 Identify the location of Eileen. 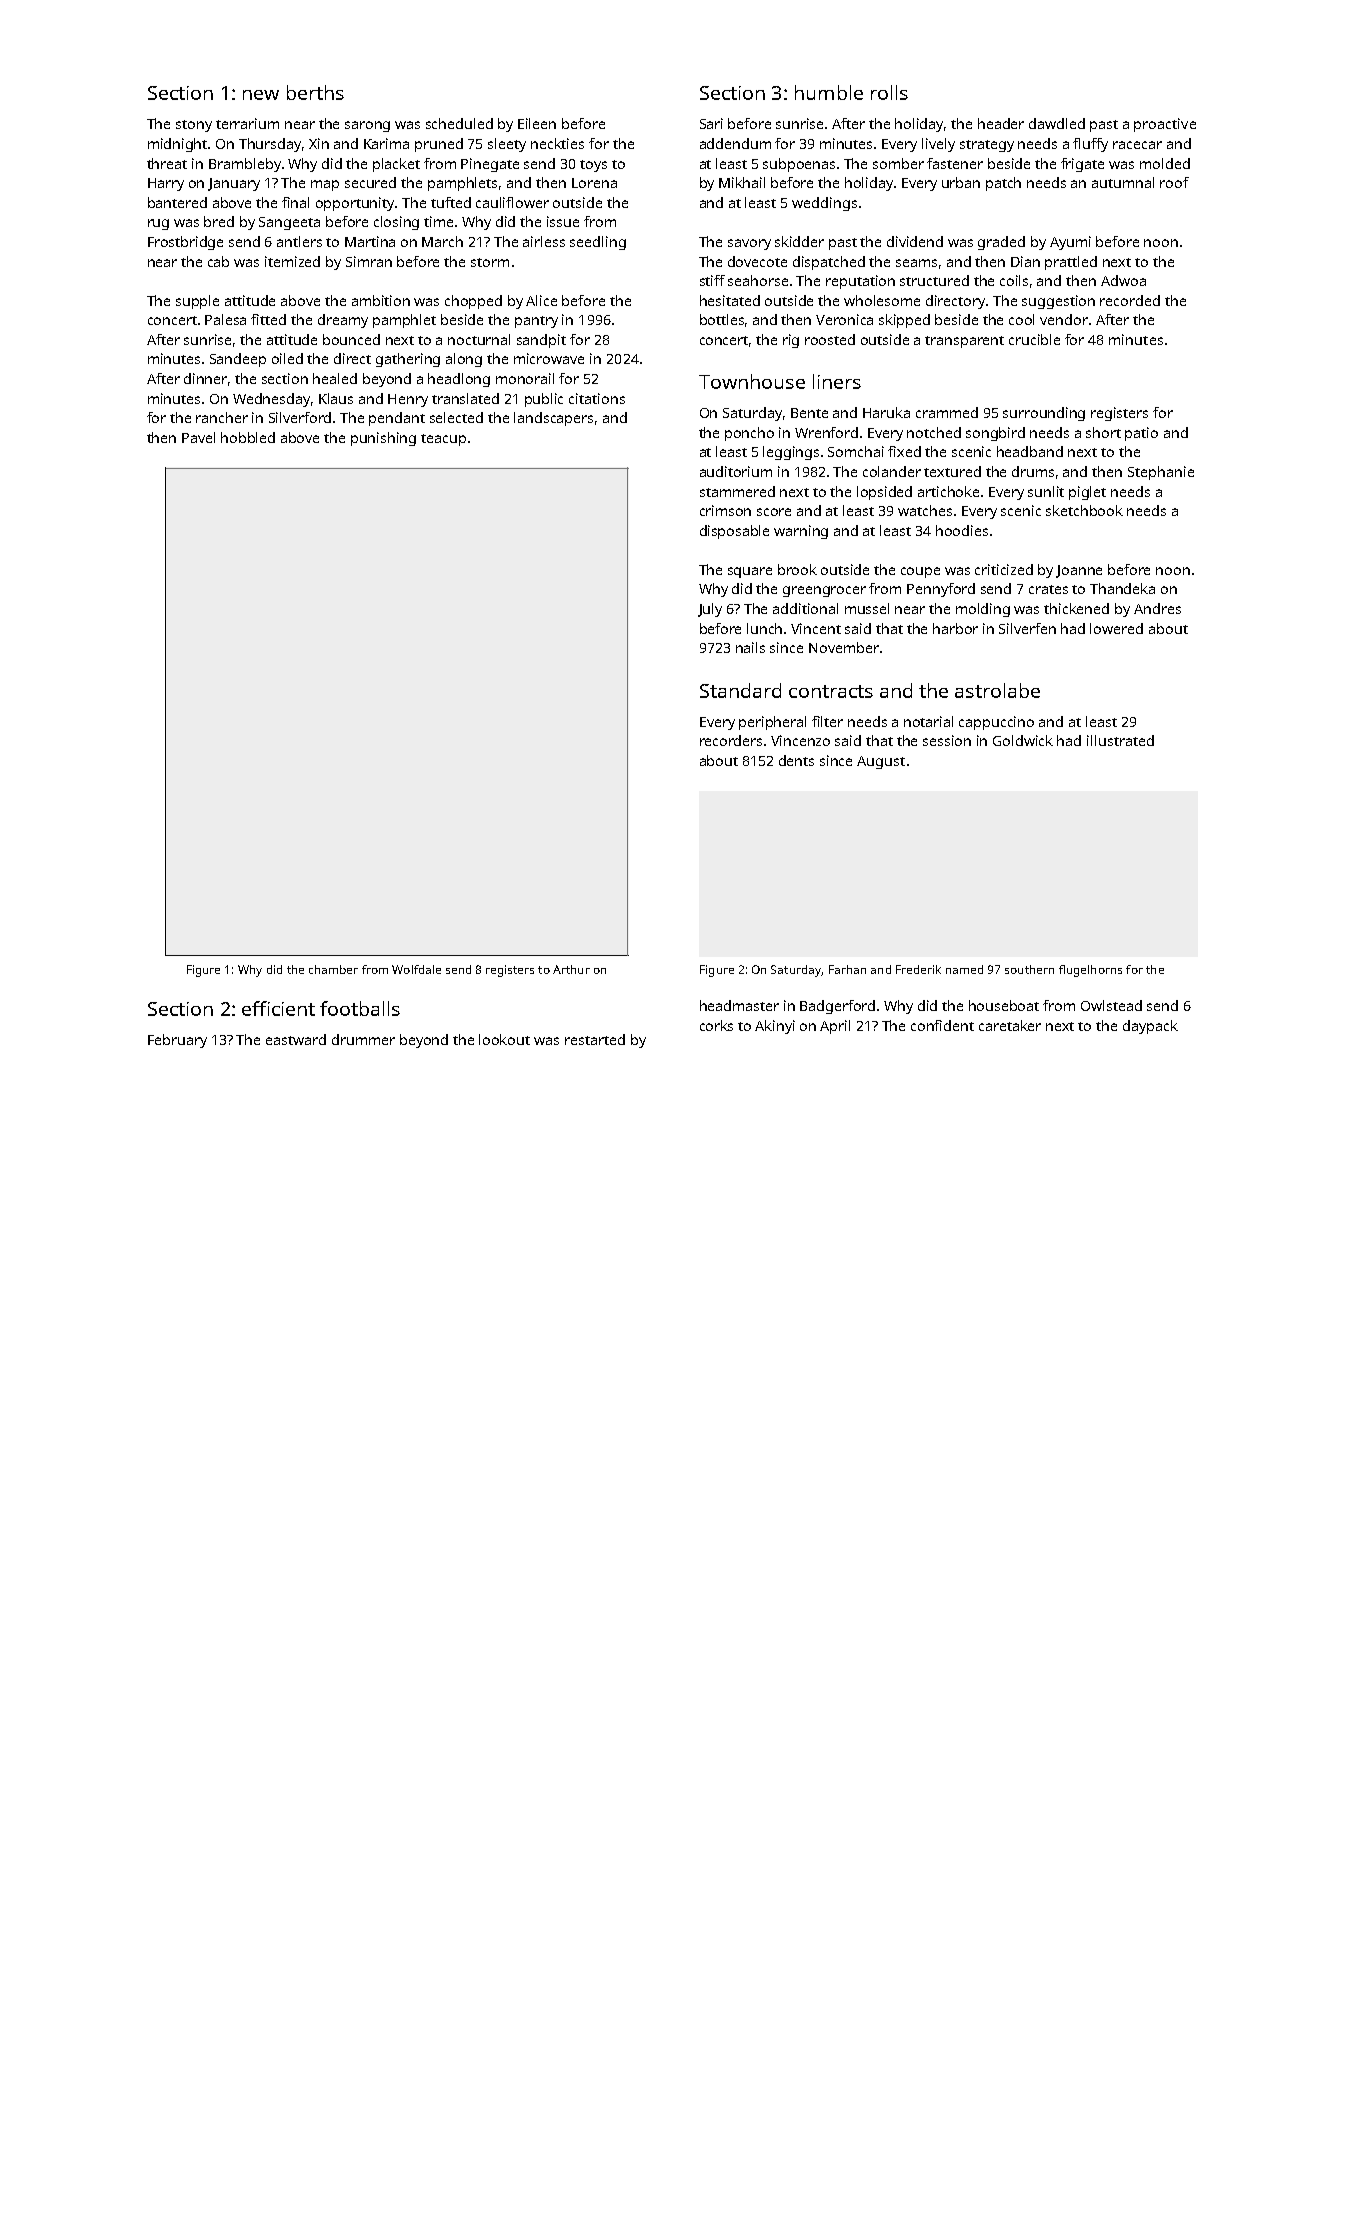
(537, 123).
